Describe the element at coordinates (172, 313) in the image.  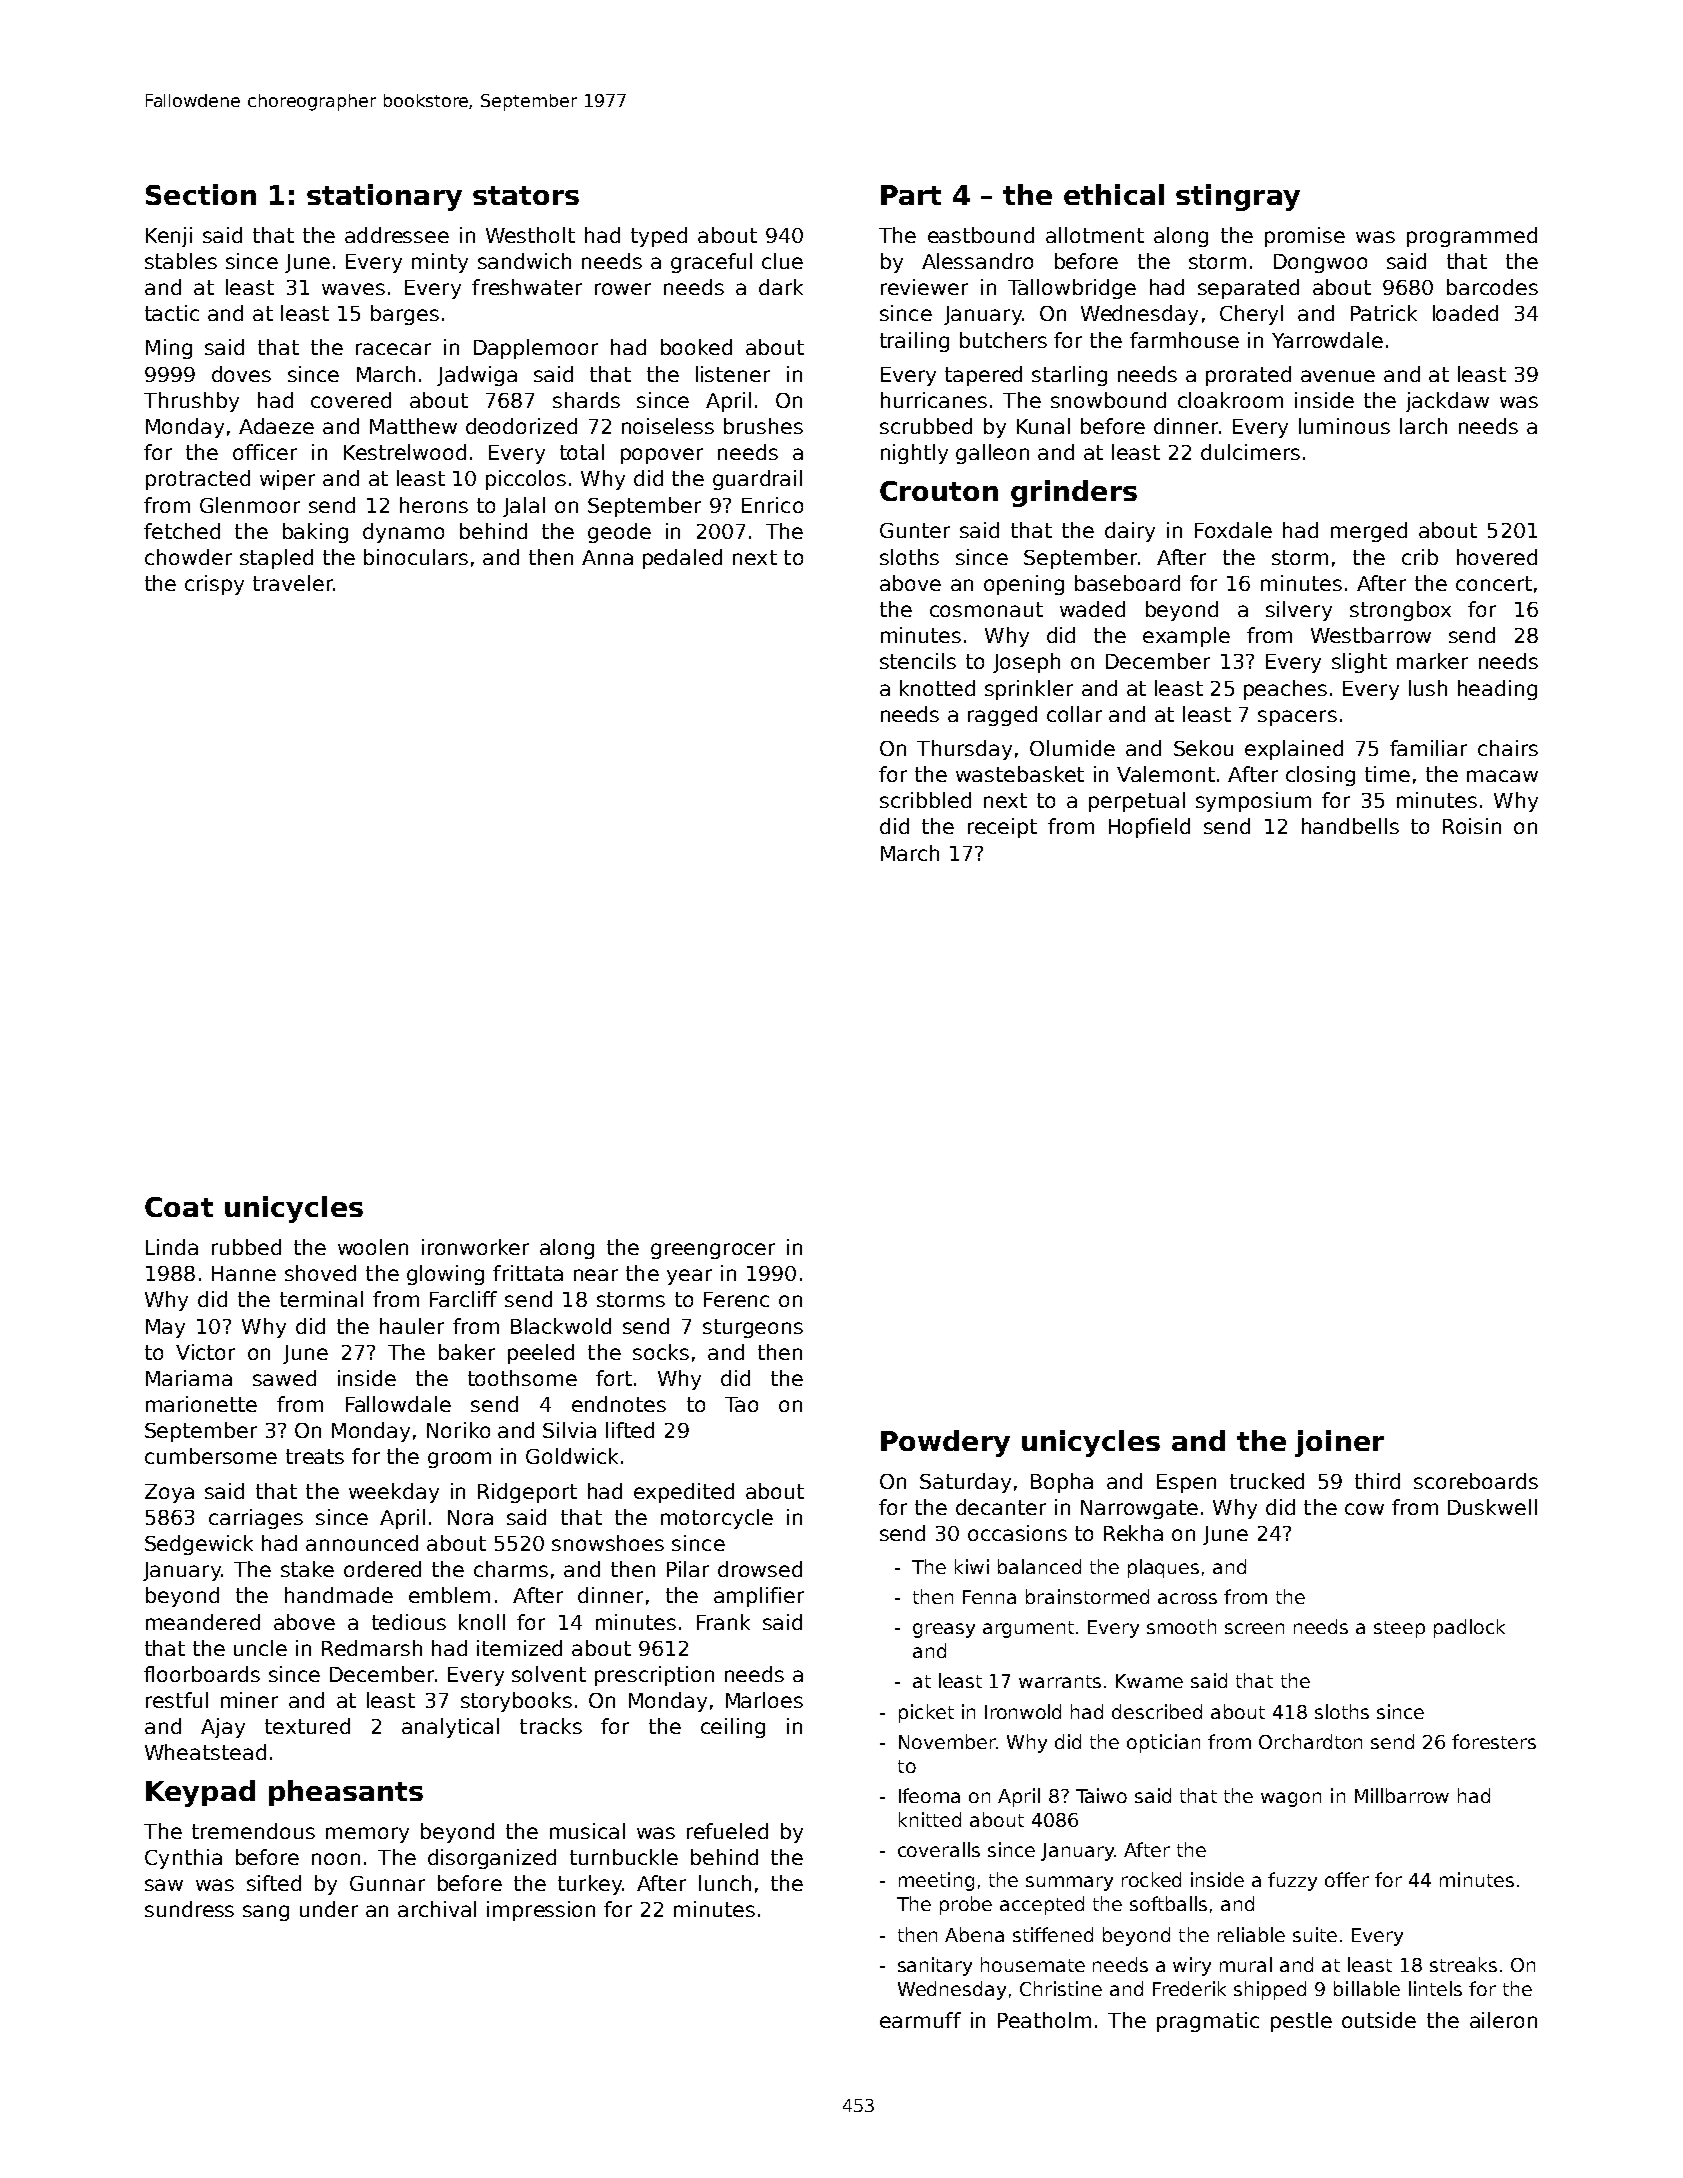
I see `tactic` at that location.
